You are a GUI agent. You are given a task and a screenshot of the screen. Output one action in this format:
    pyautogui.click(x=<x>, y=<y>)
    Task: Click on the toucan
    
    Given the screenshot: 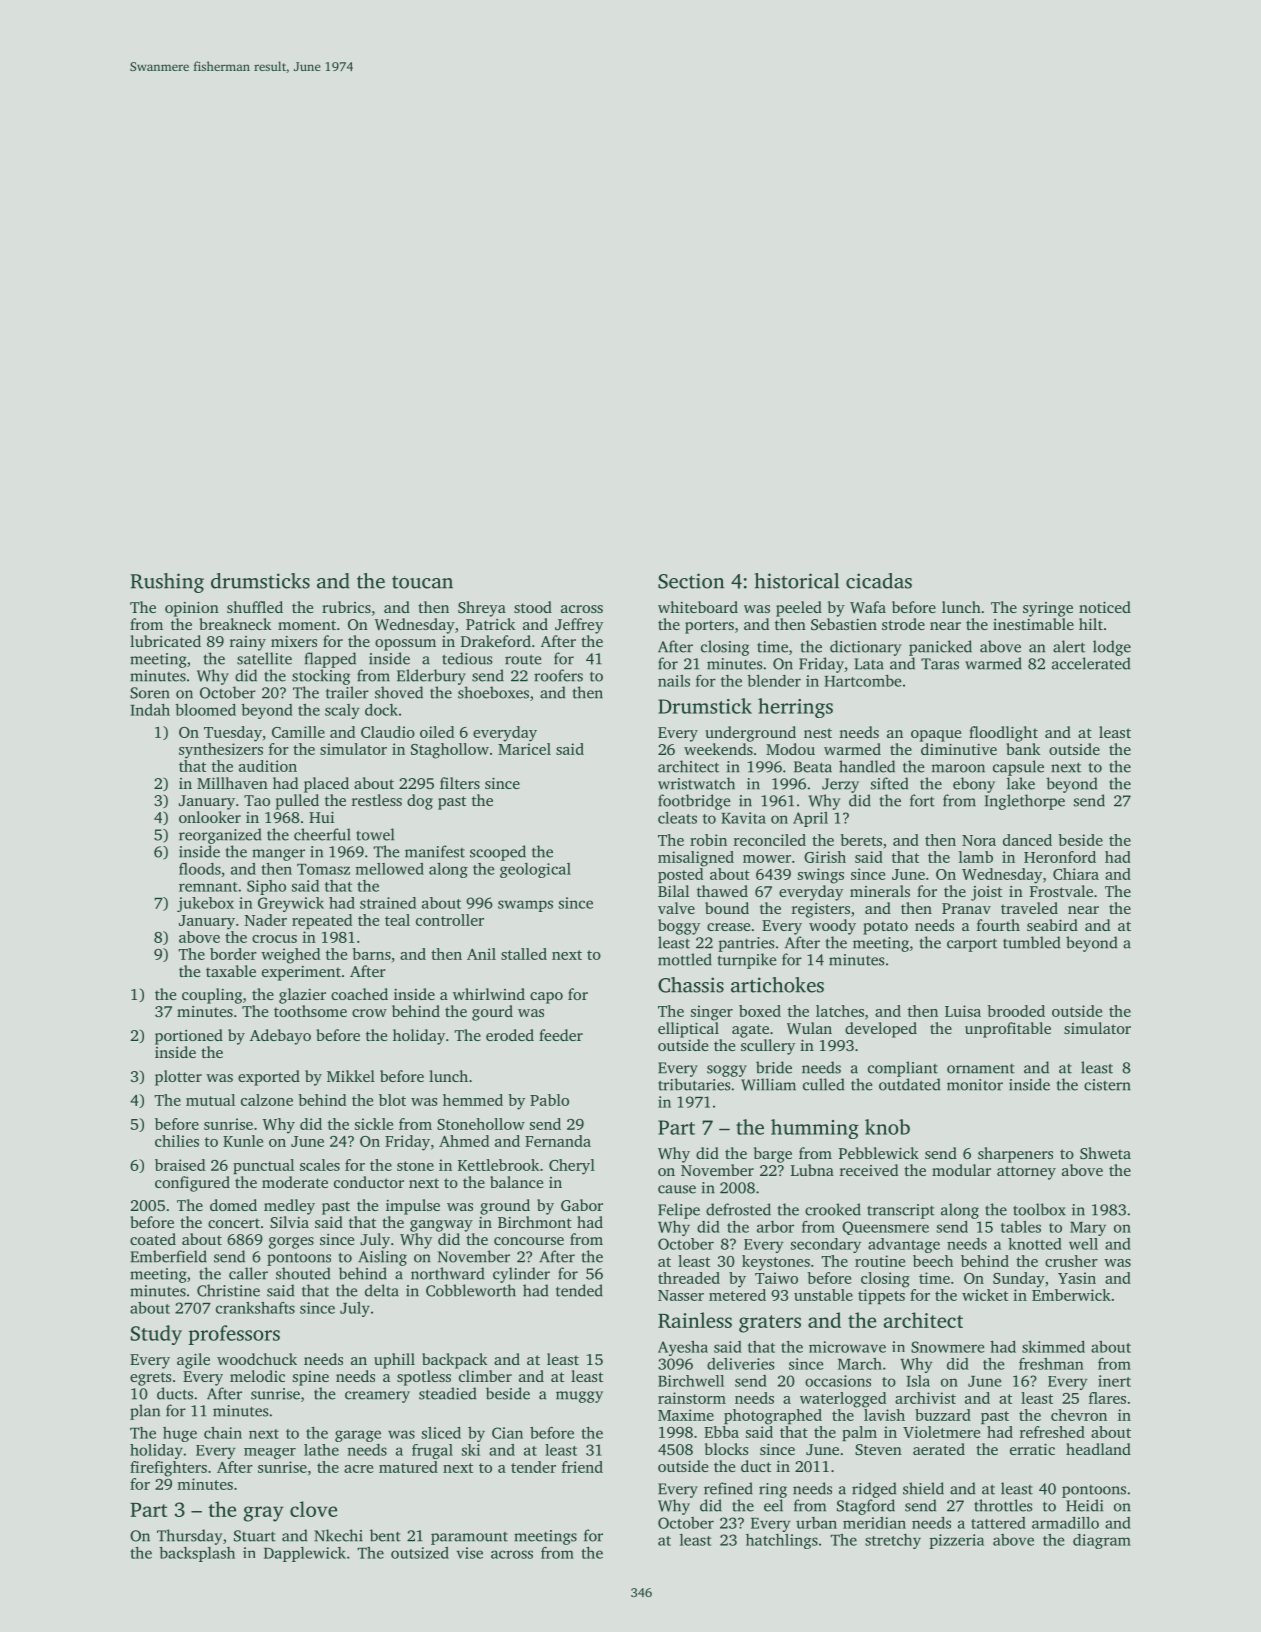 What is the action you would take?
    pyautogui.click(x=422, y=582)
